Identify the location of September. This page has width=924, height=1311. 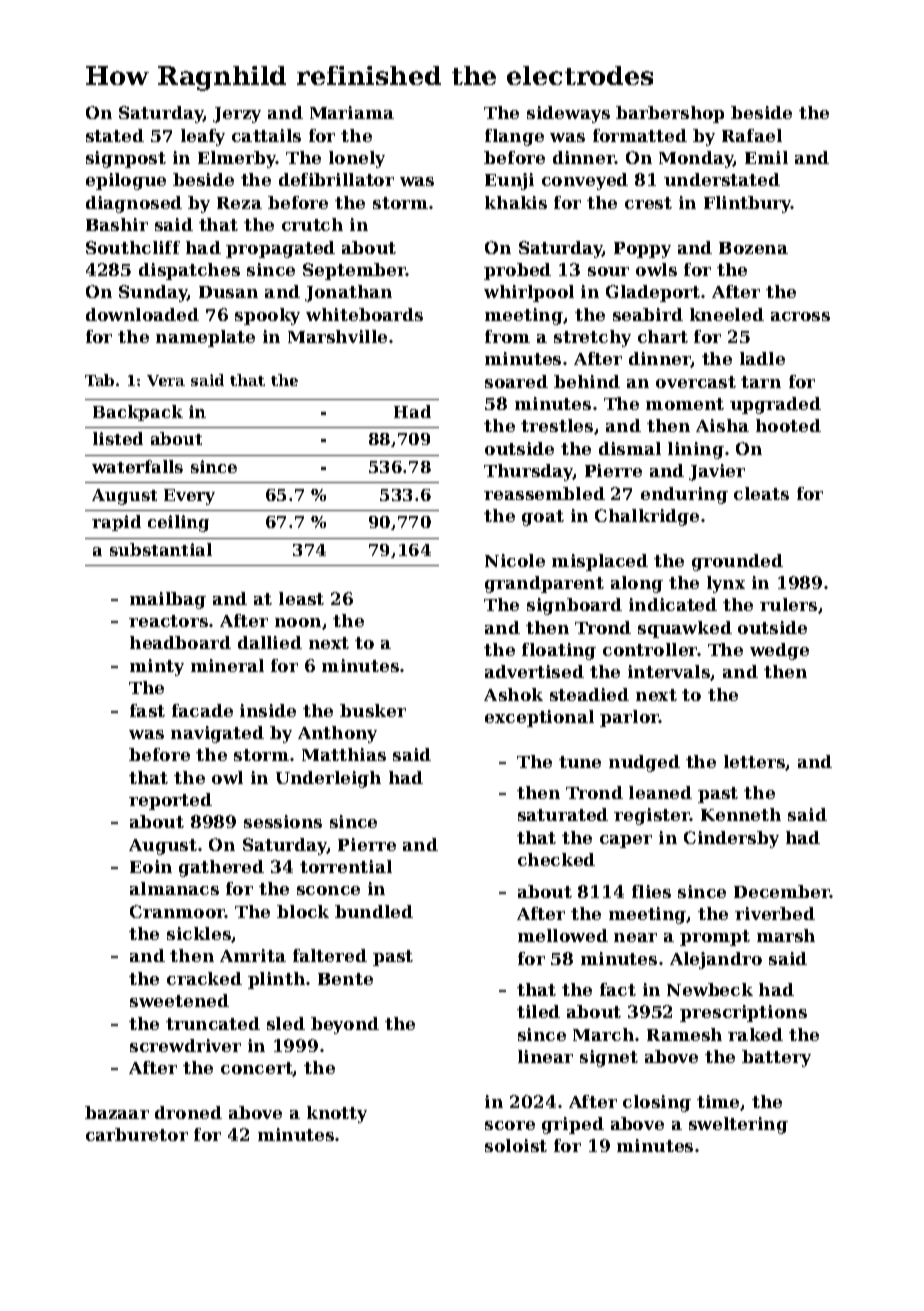
(354, 271).
